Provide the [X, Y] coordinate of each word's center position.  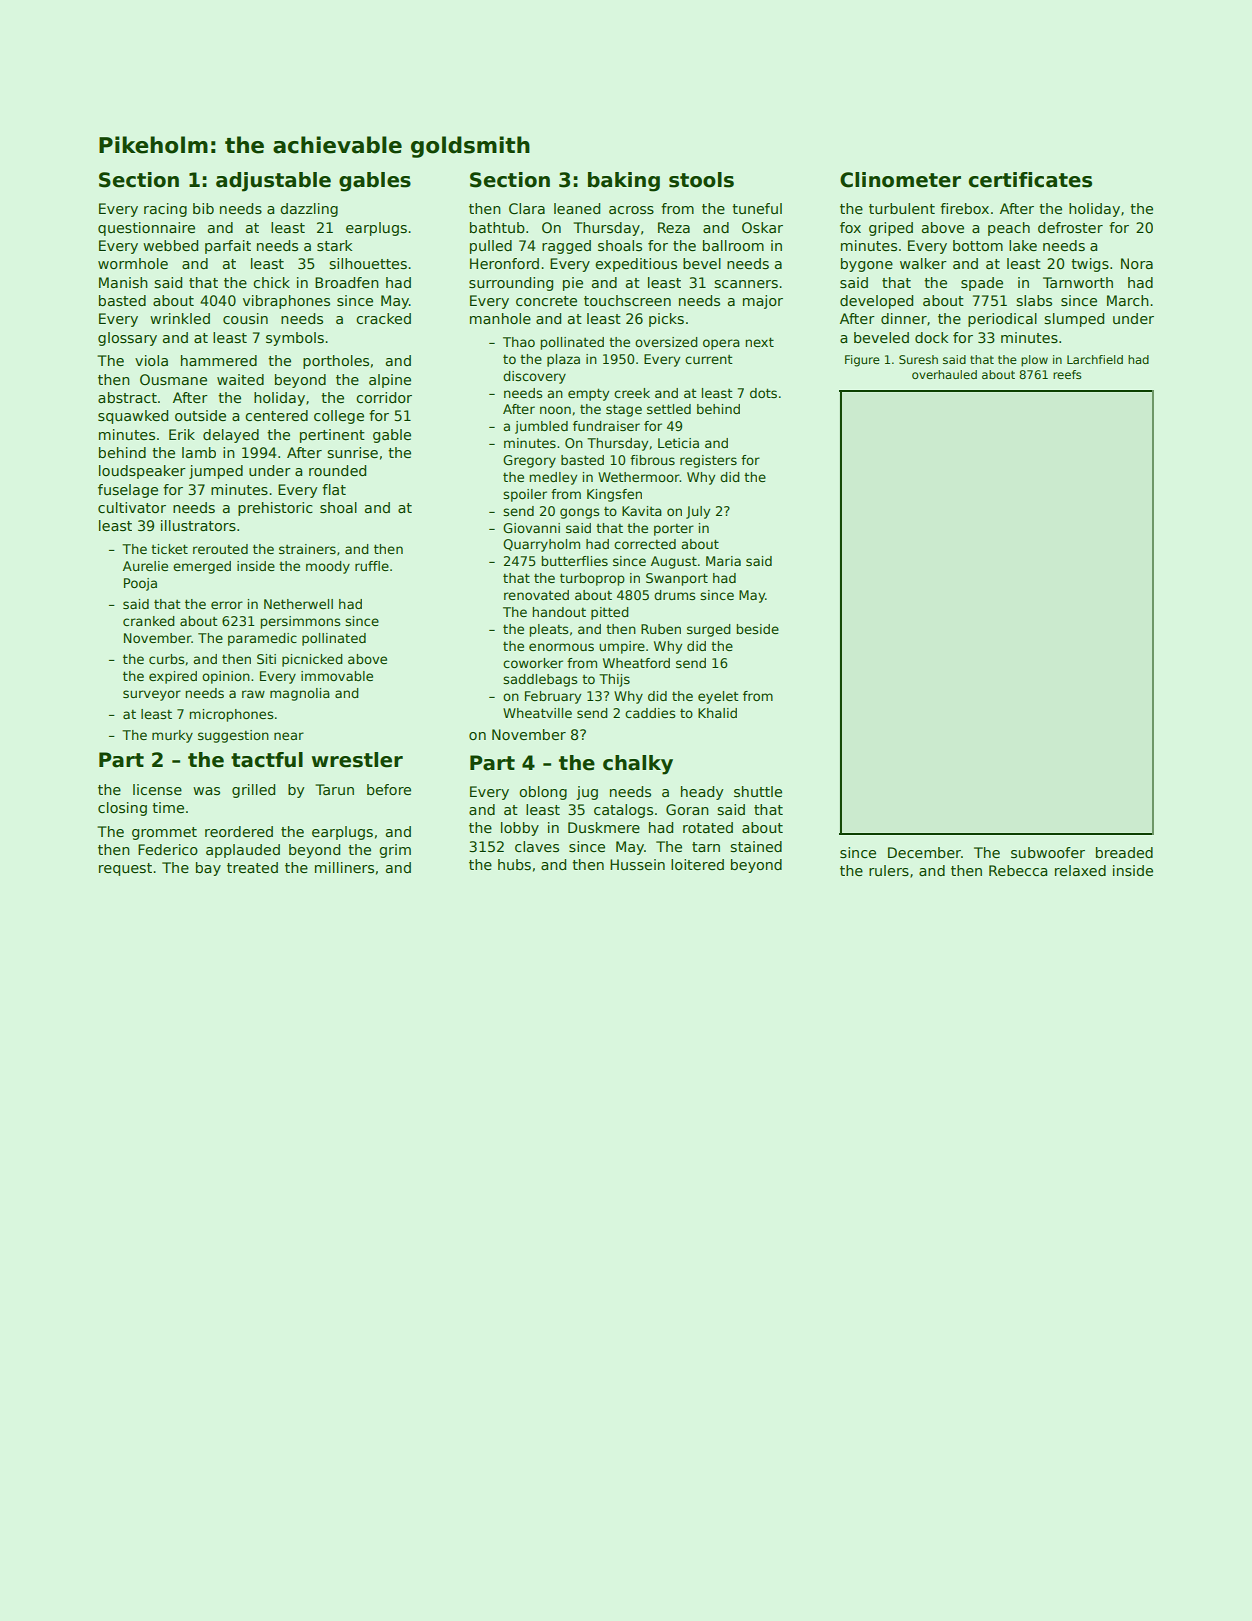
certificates [1030, 180]
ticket [169, 549]
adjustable [273, 182]
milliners [344, 867]
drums [674, 595]
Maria [723, 561]
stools [701, 180]
